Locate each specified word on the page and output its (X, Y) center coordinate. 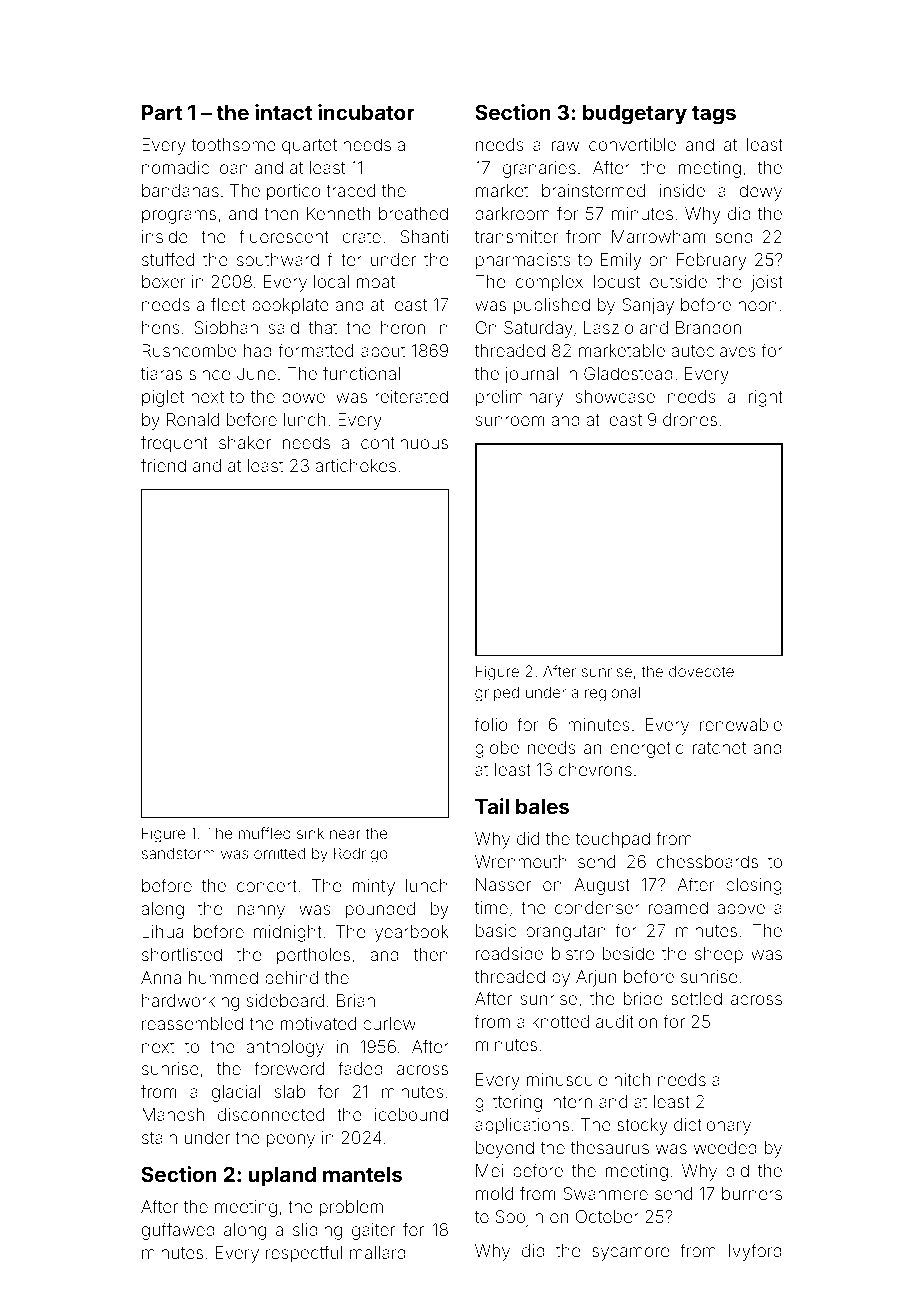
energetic (647, 749)
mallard (378, 1252)
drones (690, 419)
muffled (265, 833)
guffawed (178, 1231)
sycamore (630, 1254)
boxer (163, 281)
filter (345, 259)
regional (612, 694)
